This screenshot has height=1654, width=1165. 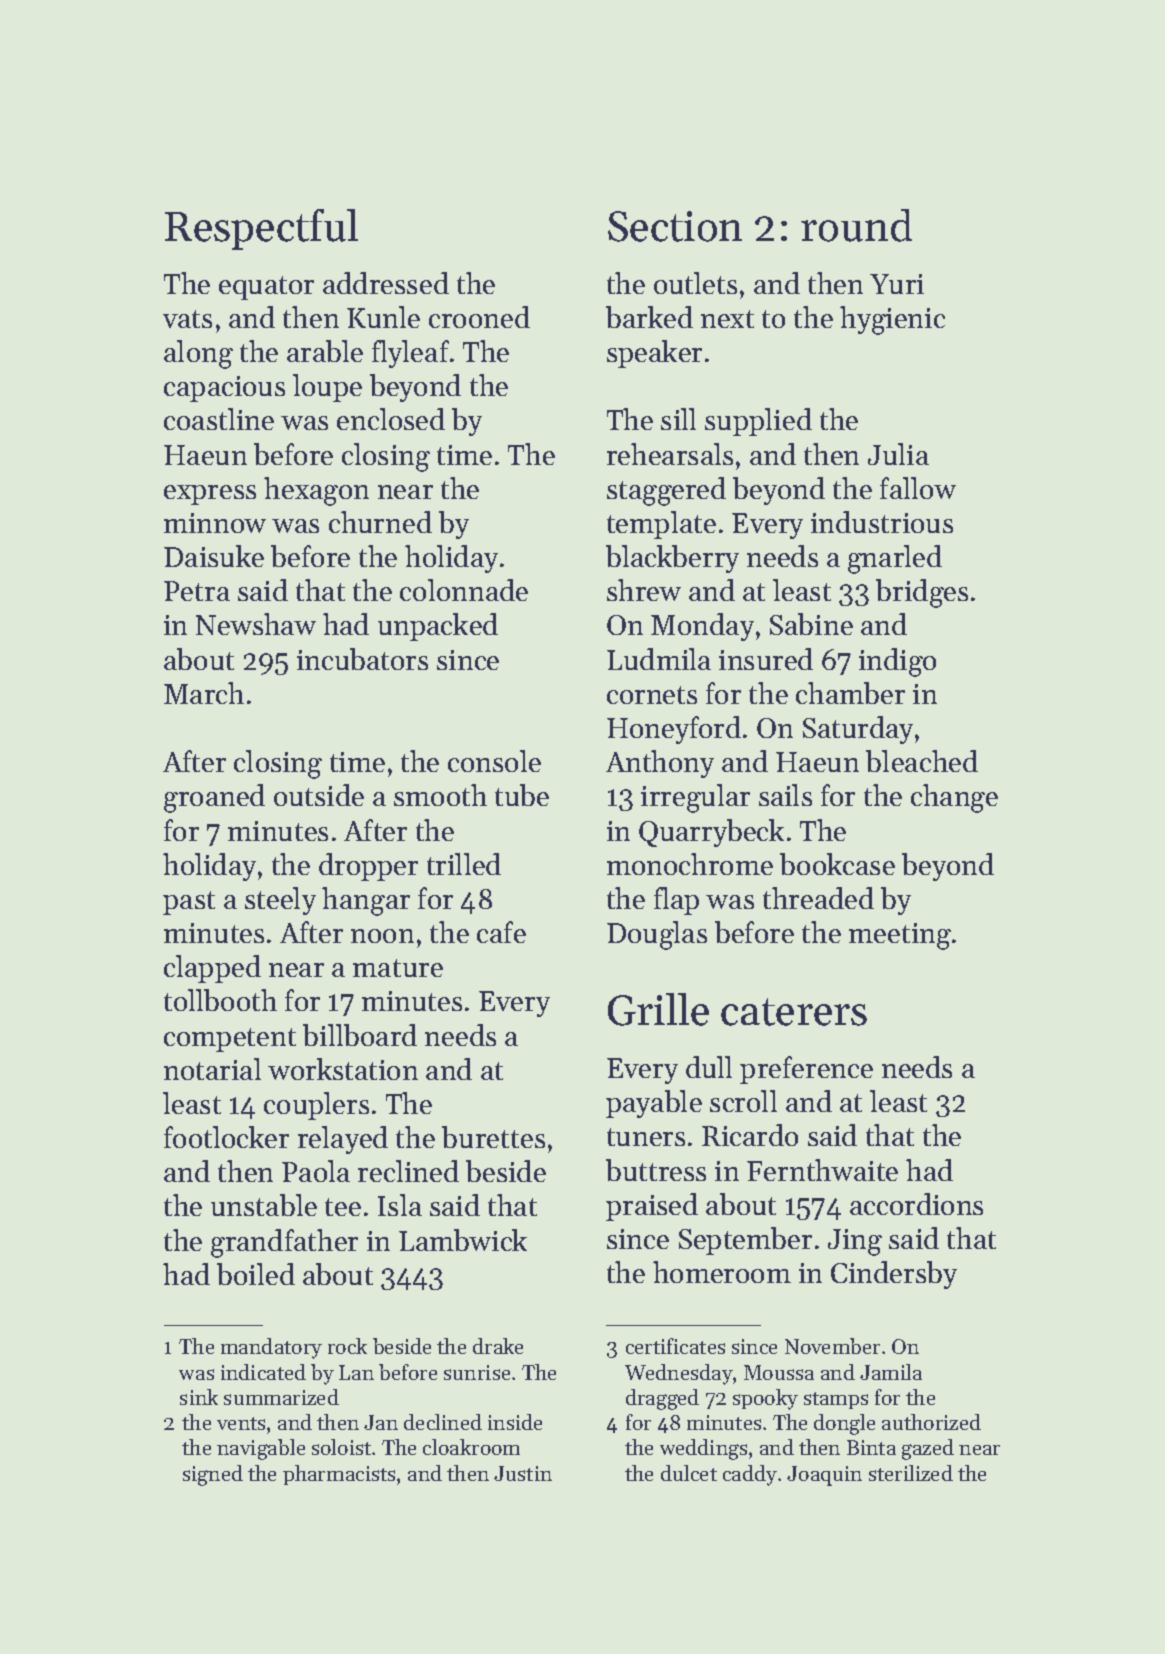 I want to click on signed, so click(x=213, y=1475).
